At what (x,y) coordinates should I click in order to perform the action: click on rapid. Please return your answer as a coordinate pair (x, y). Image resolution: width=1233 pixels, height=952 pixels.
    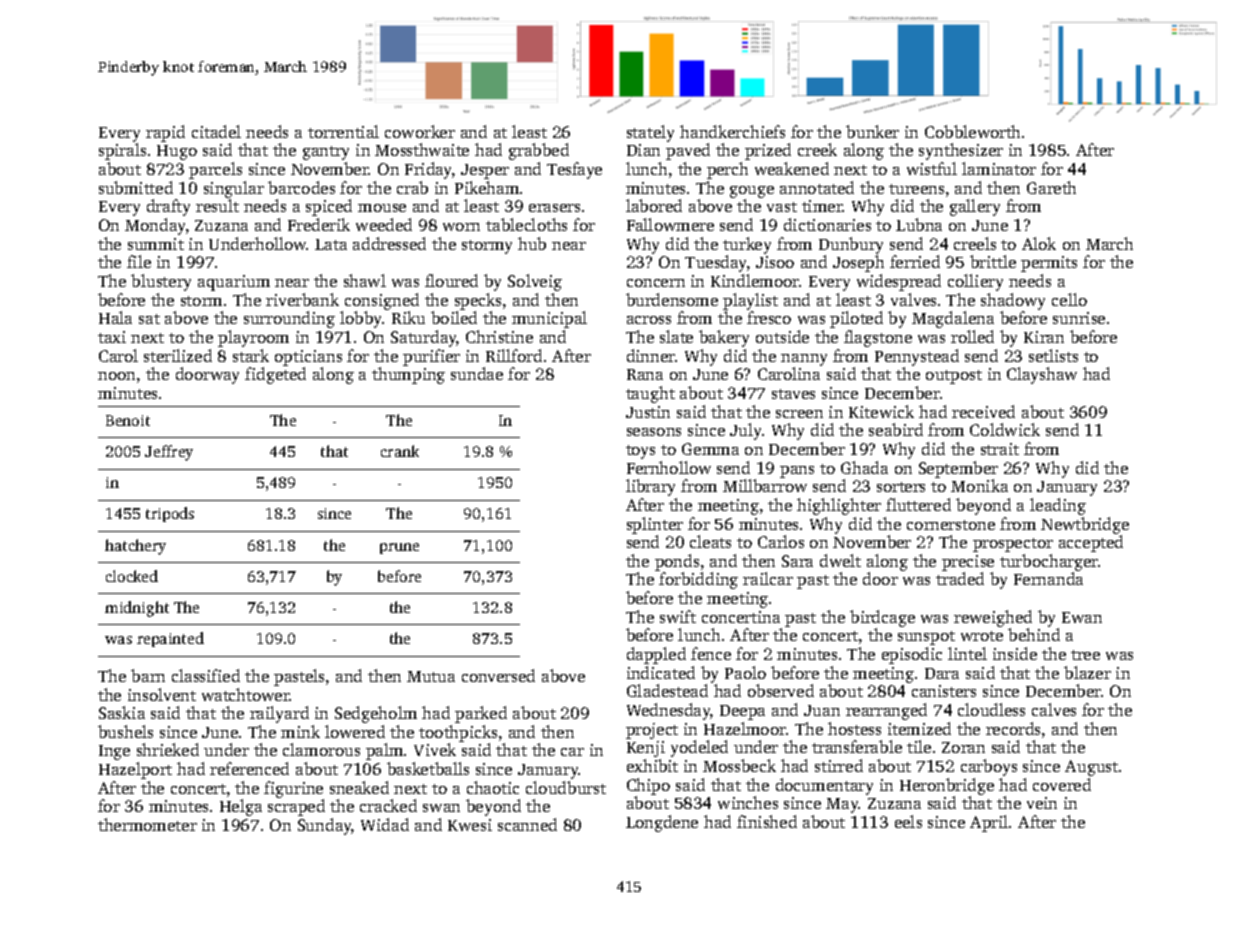
    Looking at the image, I should click on (165, 133).
